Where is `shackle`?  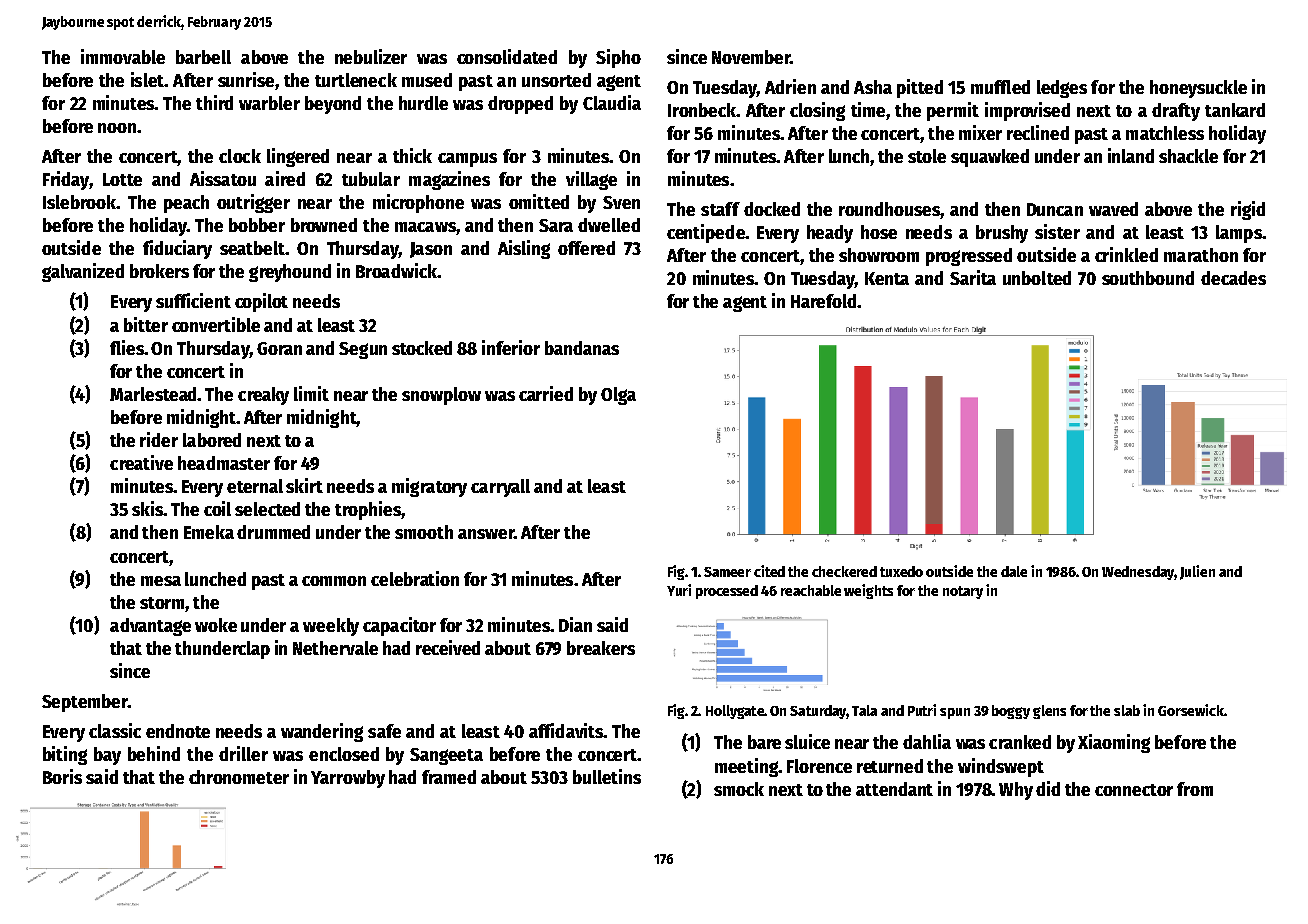 shackle is located at coordinates (1188, 156).
